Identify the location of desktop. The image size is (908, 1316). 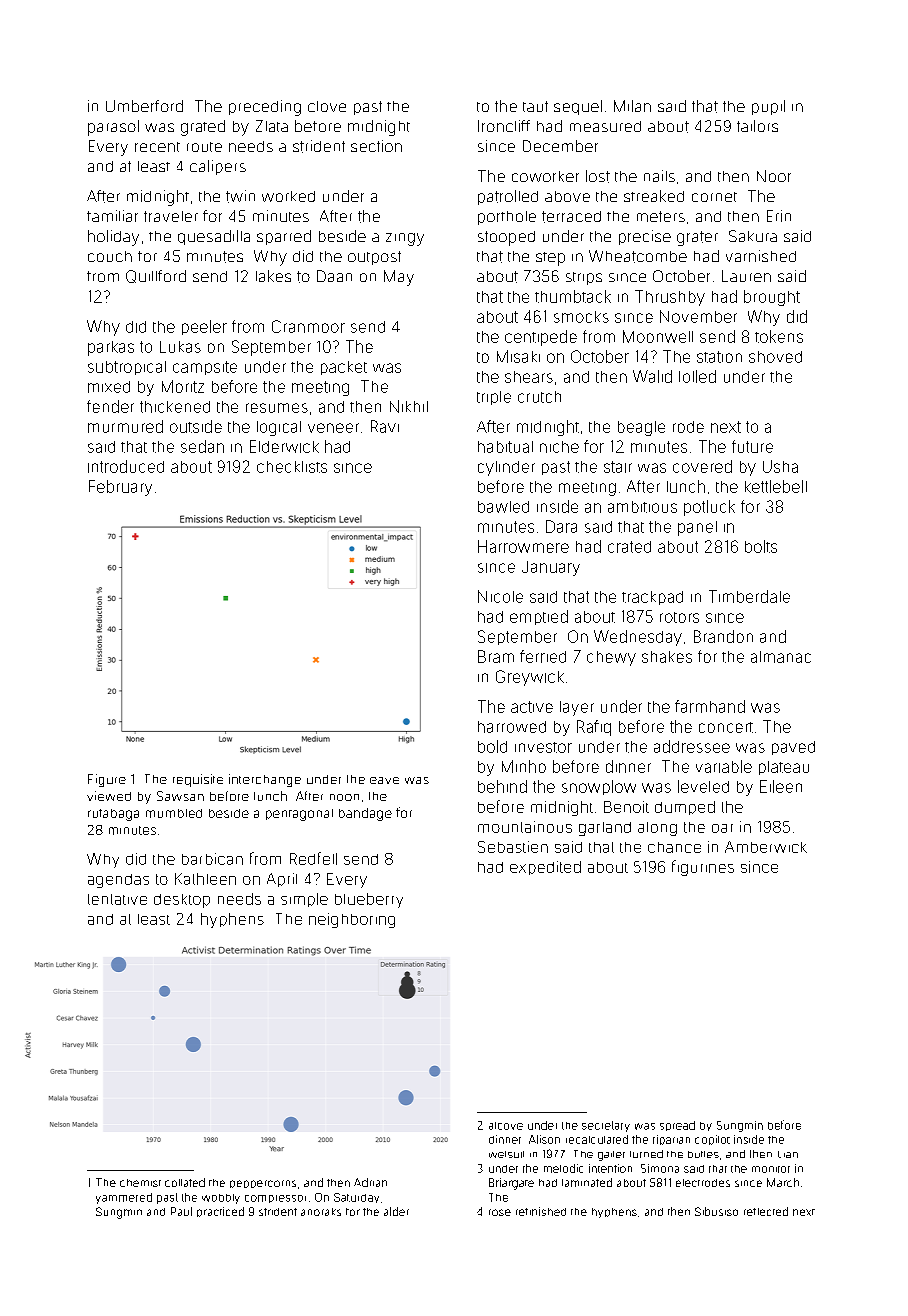
(182, 901).
